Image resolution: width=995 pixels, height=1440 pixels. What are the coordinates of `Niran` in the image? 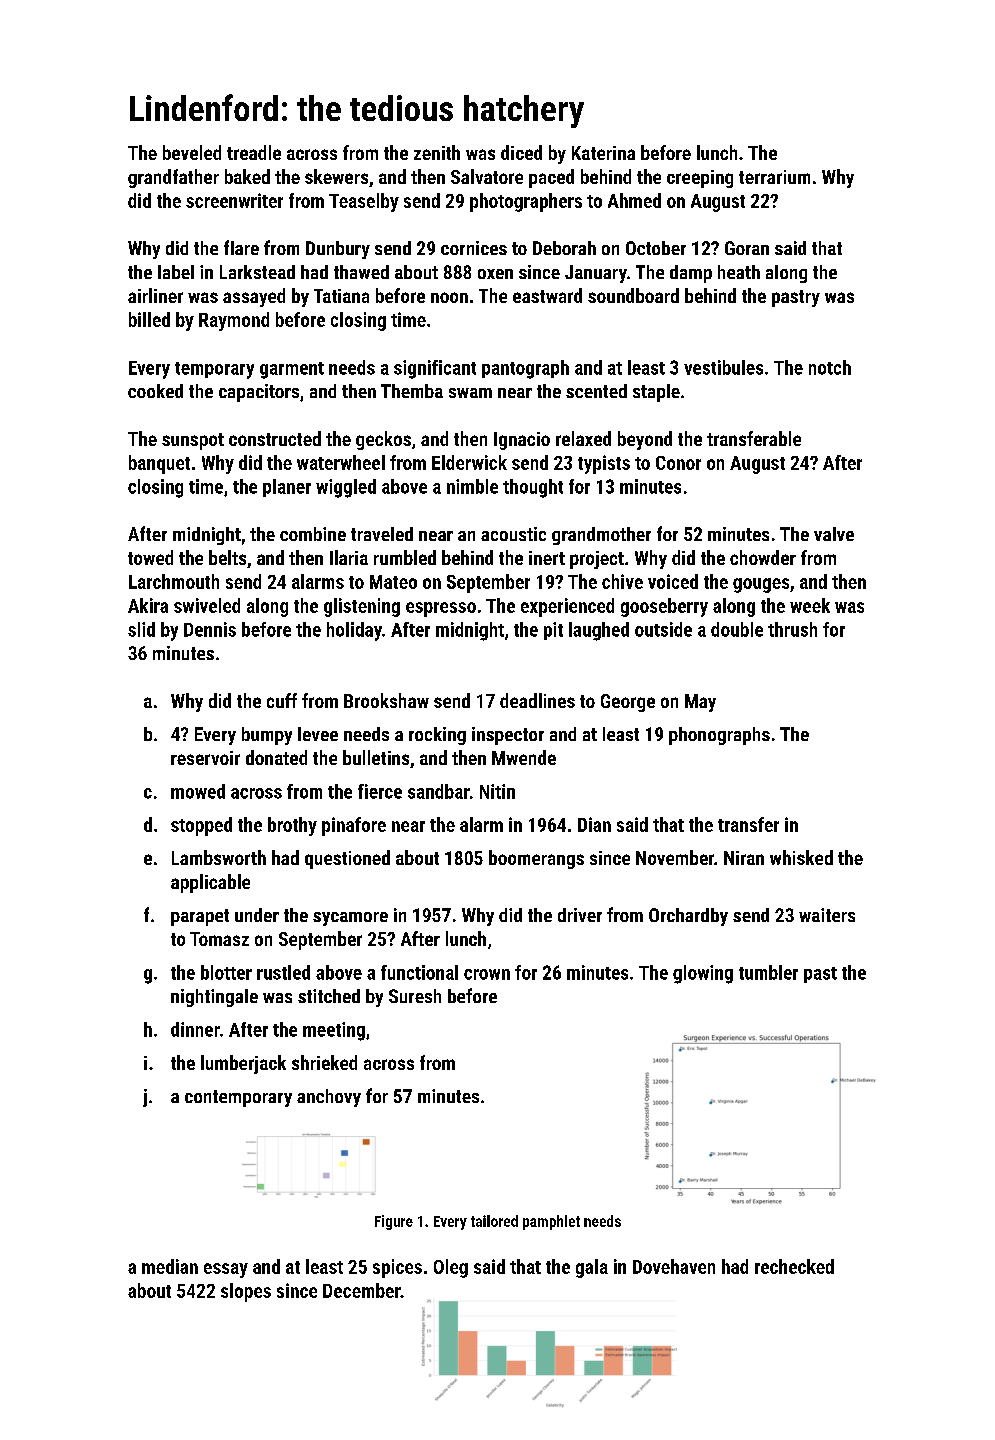 It's located at (744, 858).
